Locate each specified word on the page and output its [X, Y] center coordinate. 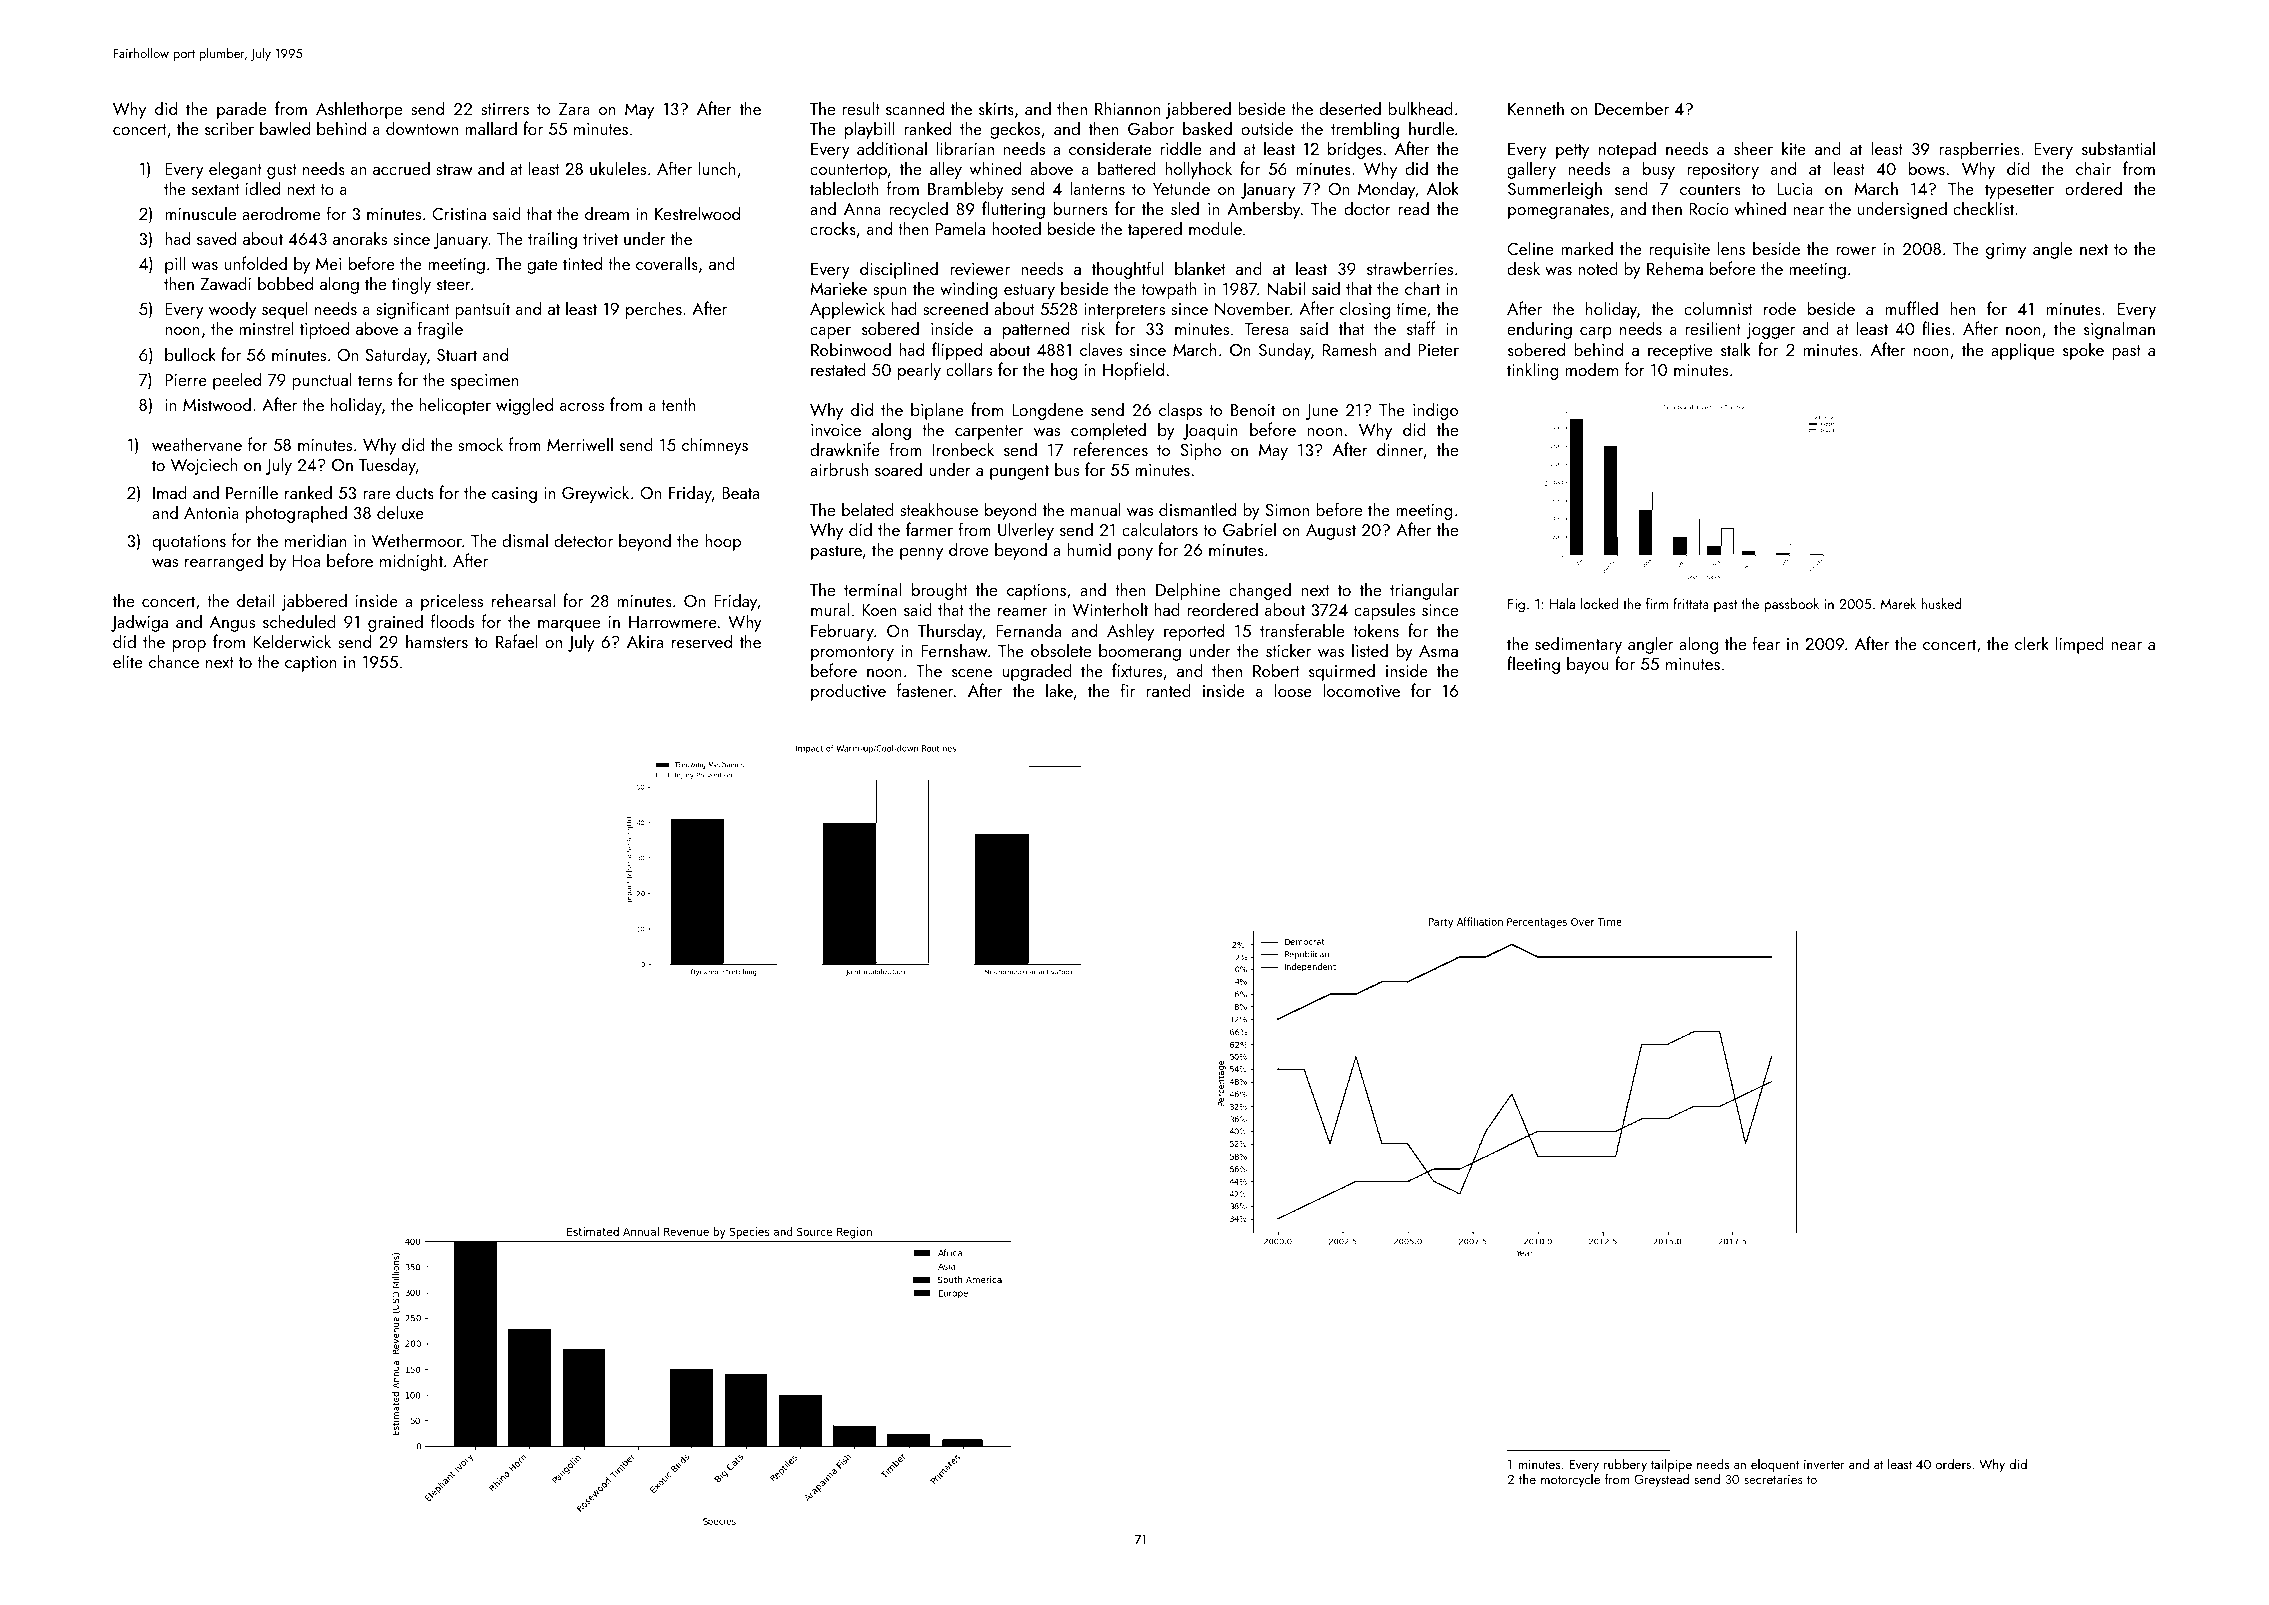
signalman [2119, 330]
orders [1953, 1464]
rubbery [1625, 1465]
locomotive [1361, 690]
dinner [1400, 450]
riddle [1180, 148]
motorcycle [1570, 1480]
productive [848, 692]
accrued [401, 168]
